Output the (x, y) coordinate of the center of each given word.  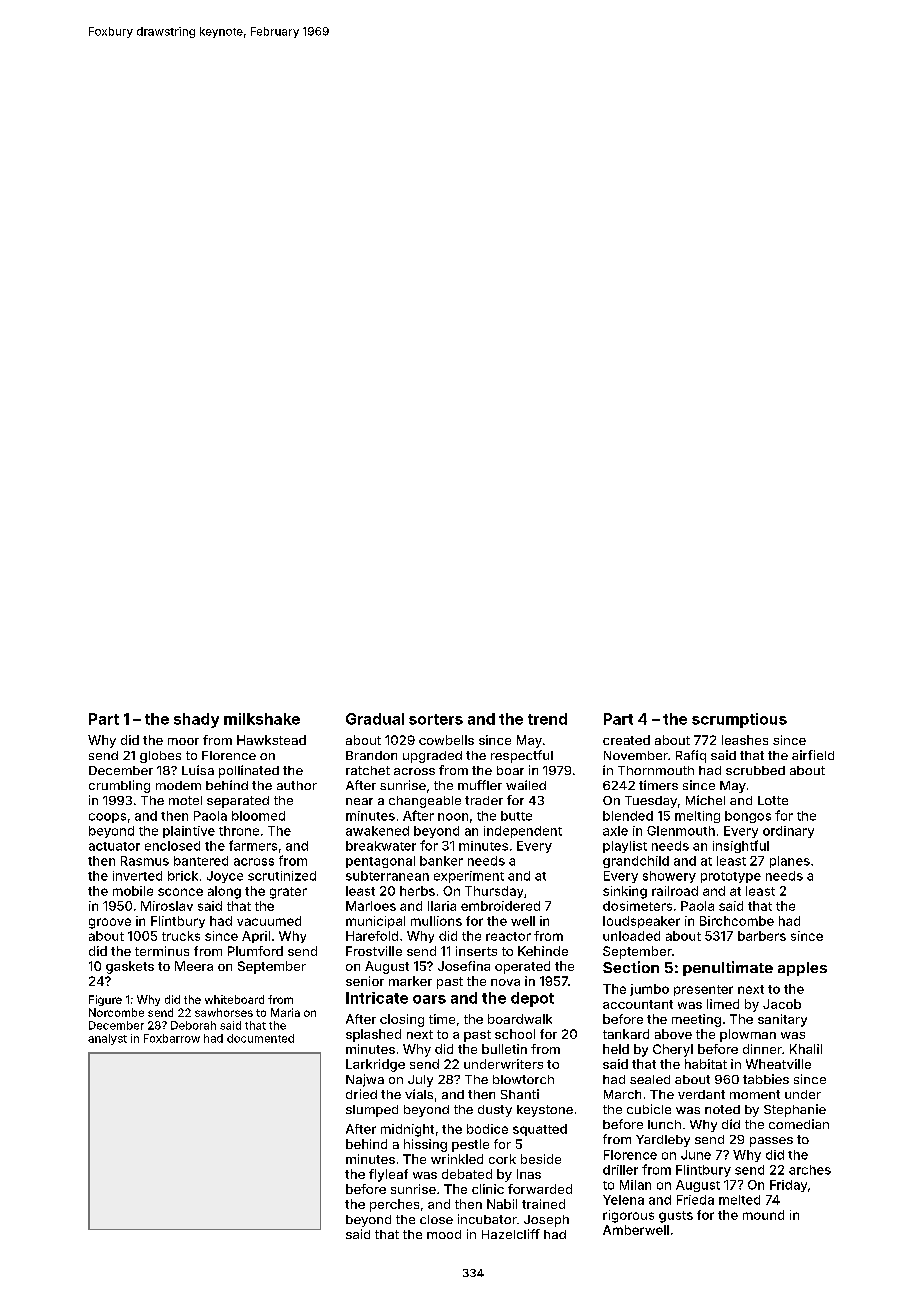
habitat (706, 1064)
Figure (105, 1000)
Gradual (375, 719)
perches (394, 1205)
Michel (705, 800)
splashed (373, 1035)
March (622, 1094)
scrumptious (739, 720)
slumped (372, 1111)
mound (763, 1215)
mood (444, 1234)
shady (196, 720)
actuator (114, 846)
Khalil (806, 1049)
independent (523, 832)
